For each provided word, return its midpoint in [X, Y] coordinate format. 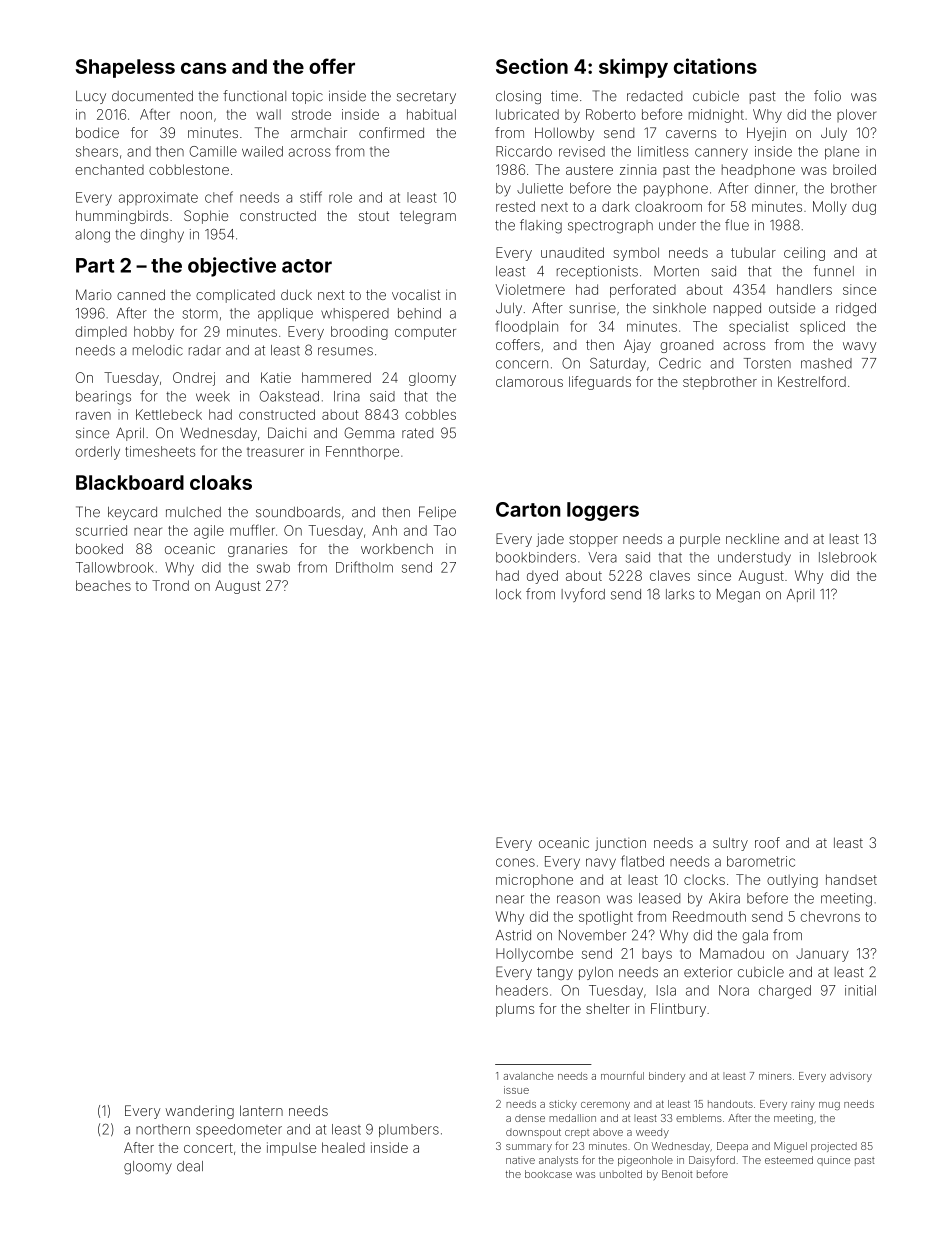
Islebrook [847, 557]
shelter [608, 1008]
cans [204, 68]
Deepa [732, 1147]
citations [715, 66]
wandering [200, 1112]
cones [515, 862]
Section [532, 66]
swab [273, 567]
